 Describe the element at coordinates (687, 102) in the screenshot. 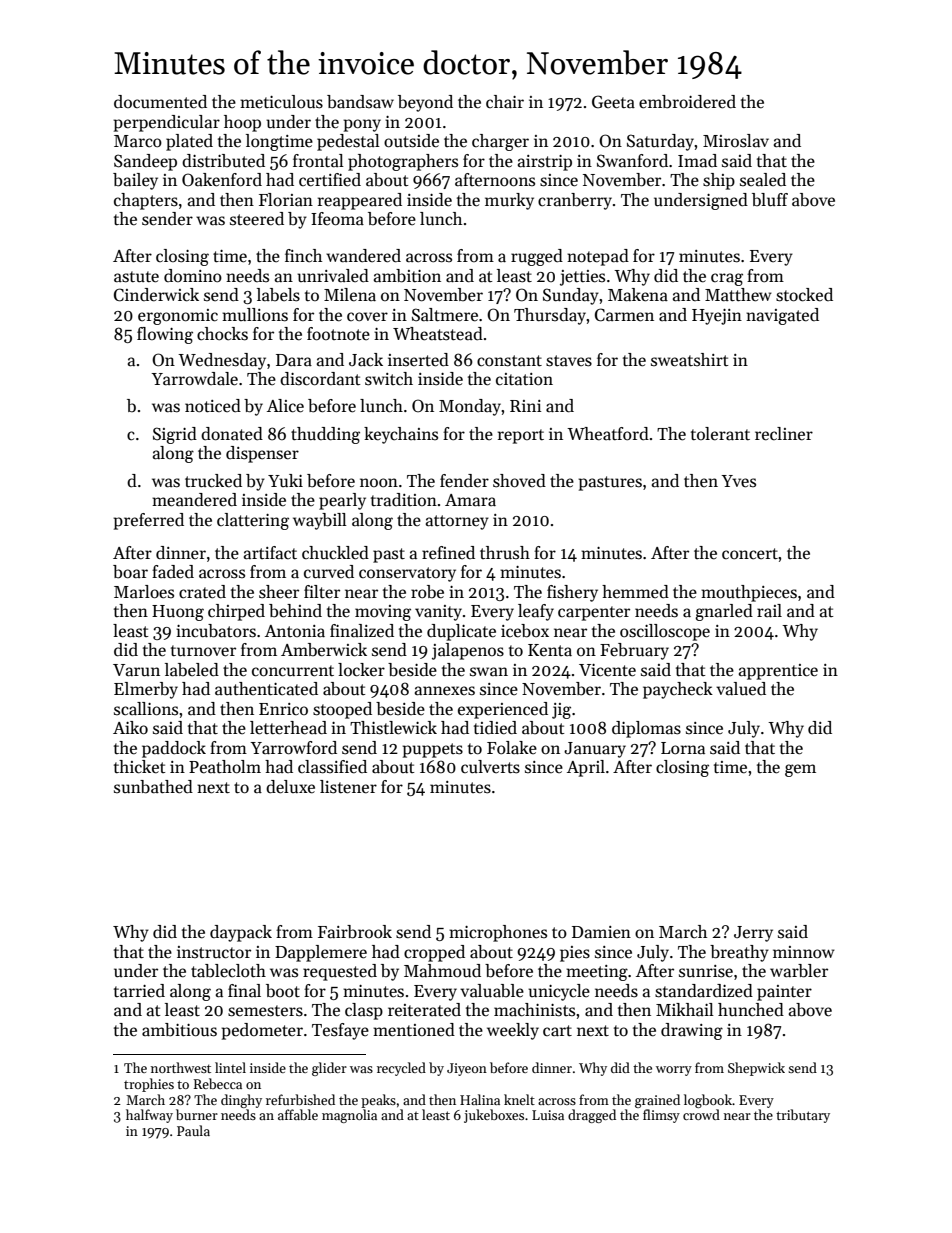

I see `embroidered` at that location.
